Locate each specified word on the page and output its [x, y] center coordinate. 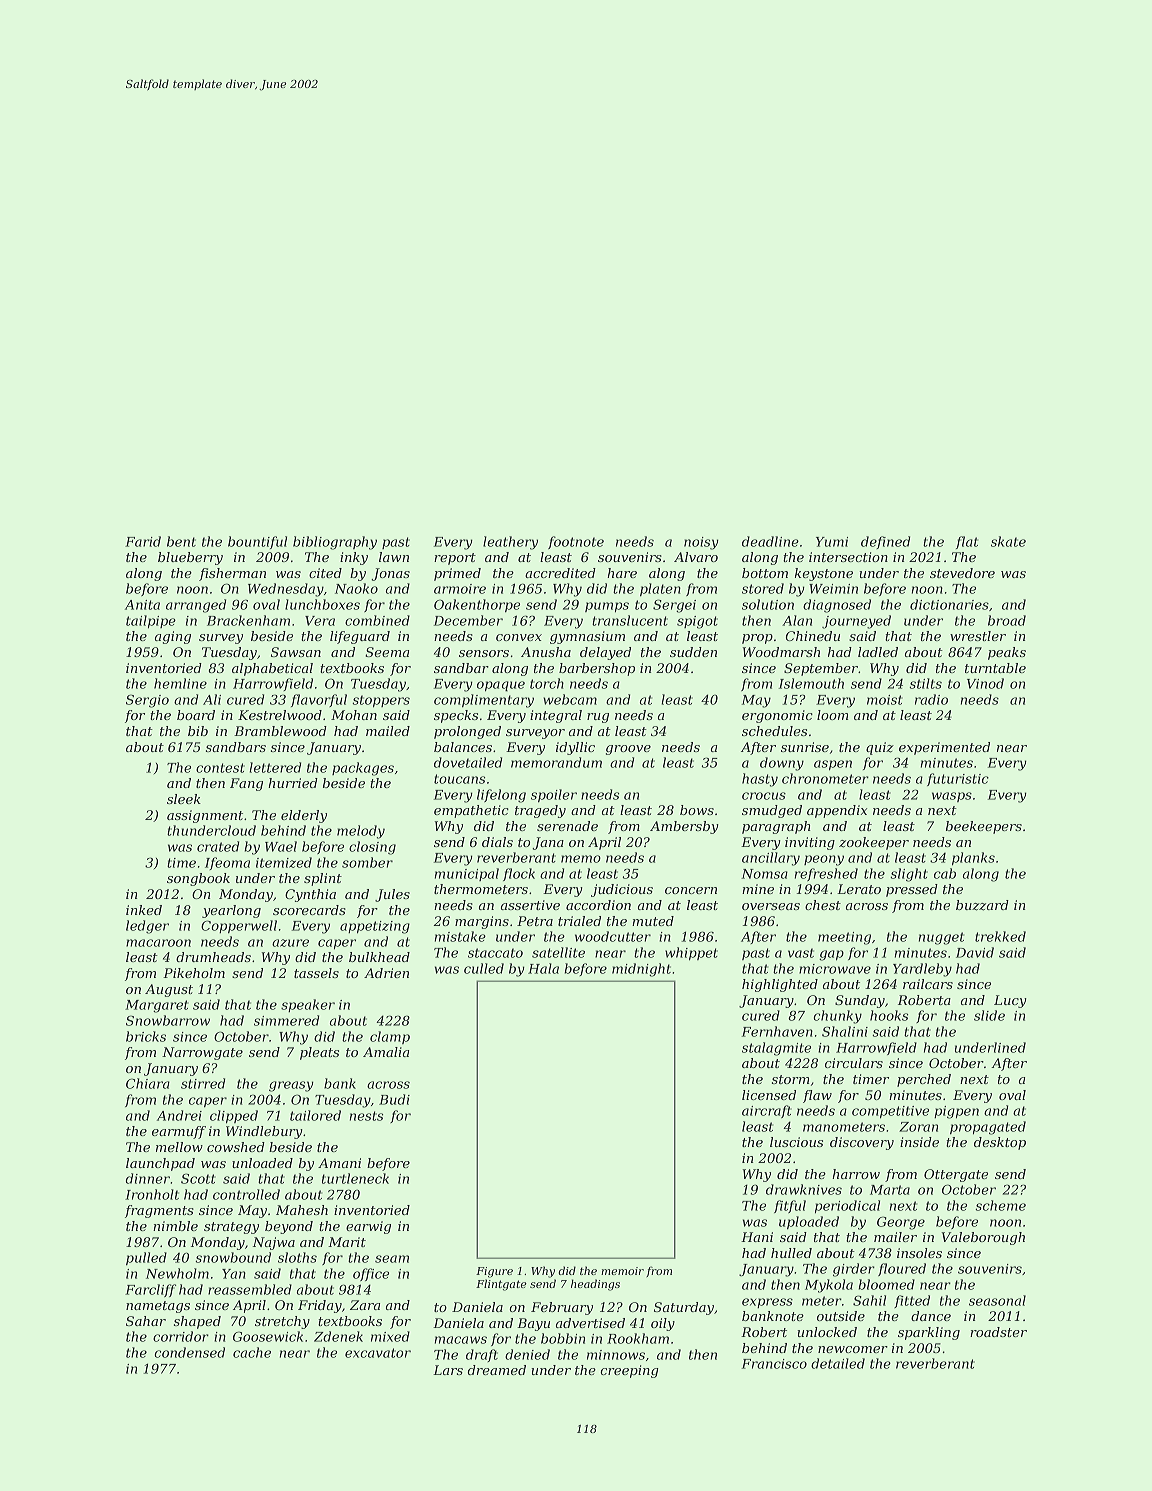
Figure [494, 1272]
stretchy [282, 1322]
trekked [1000, 936]
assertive [530, 905]
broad [1007, 620]
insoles [919, 1253]
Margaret [157, 1006]
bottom [765, 573]
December [468, 620]
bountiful [257, 542]
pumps [607, 607]
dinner [148, 1178]
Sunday [860, 1001]
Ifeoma [227, 863]
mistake [460, 936]
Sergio [147, 701]
